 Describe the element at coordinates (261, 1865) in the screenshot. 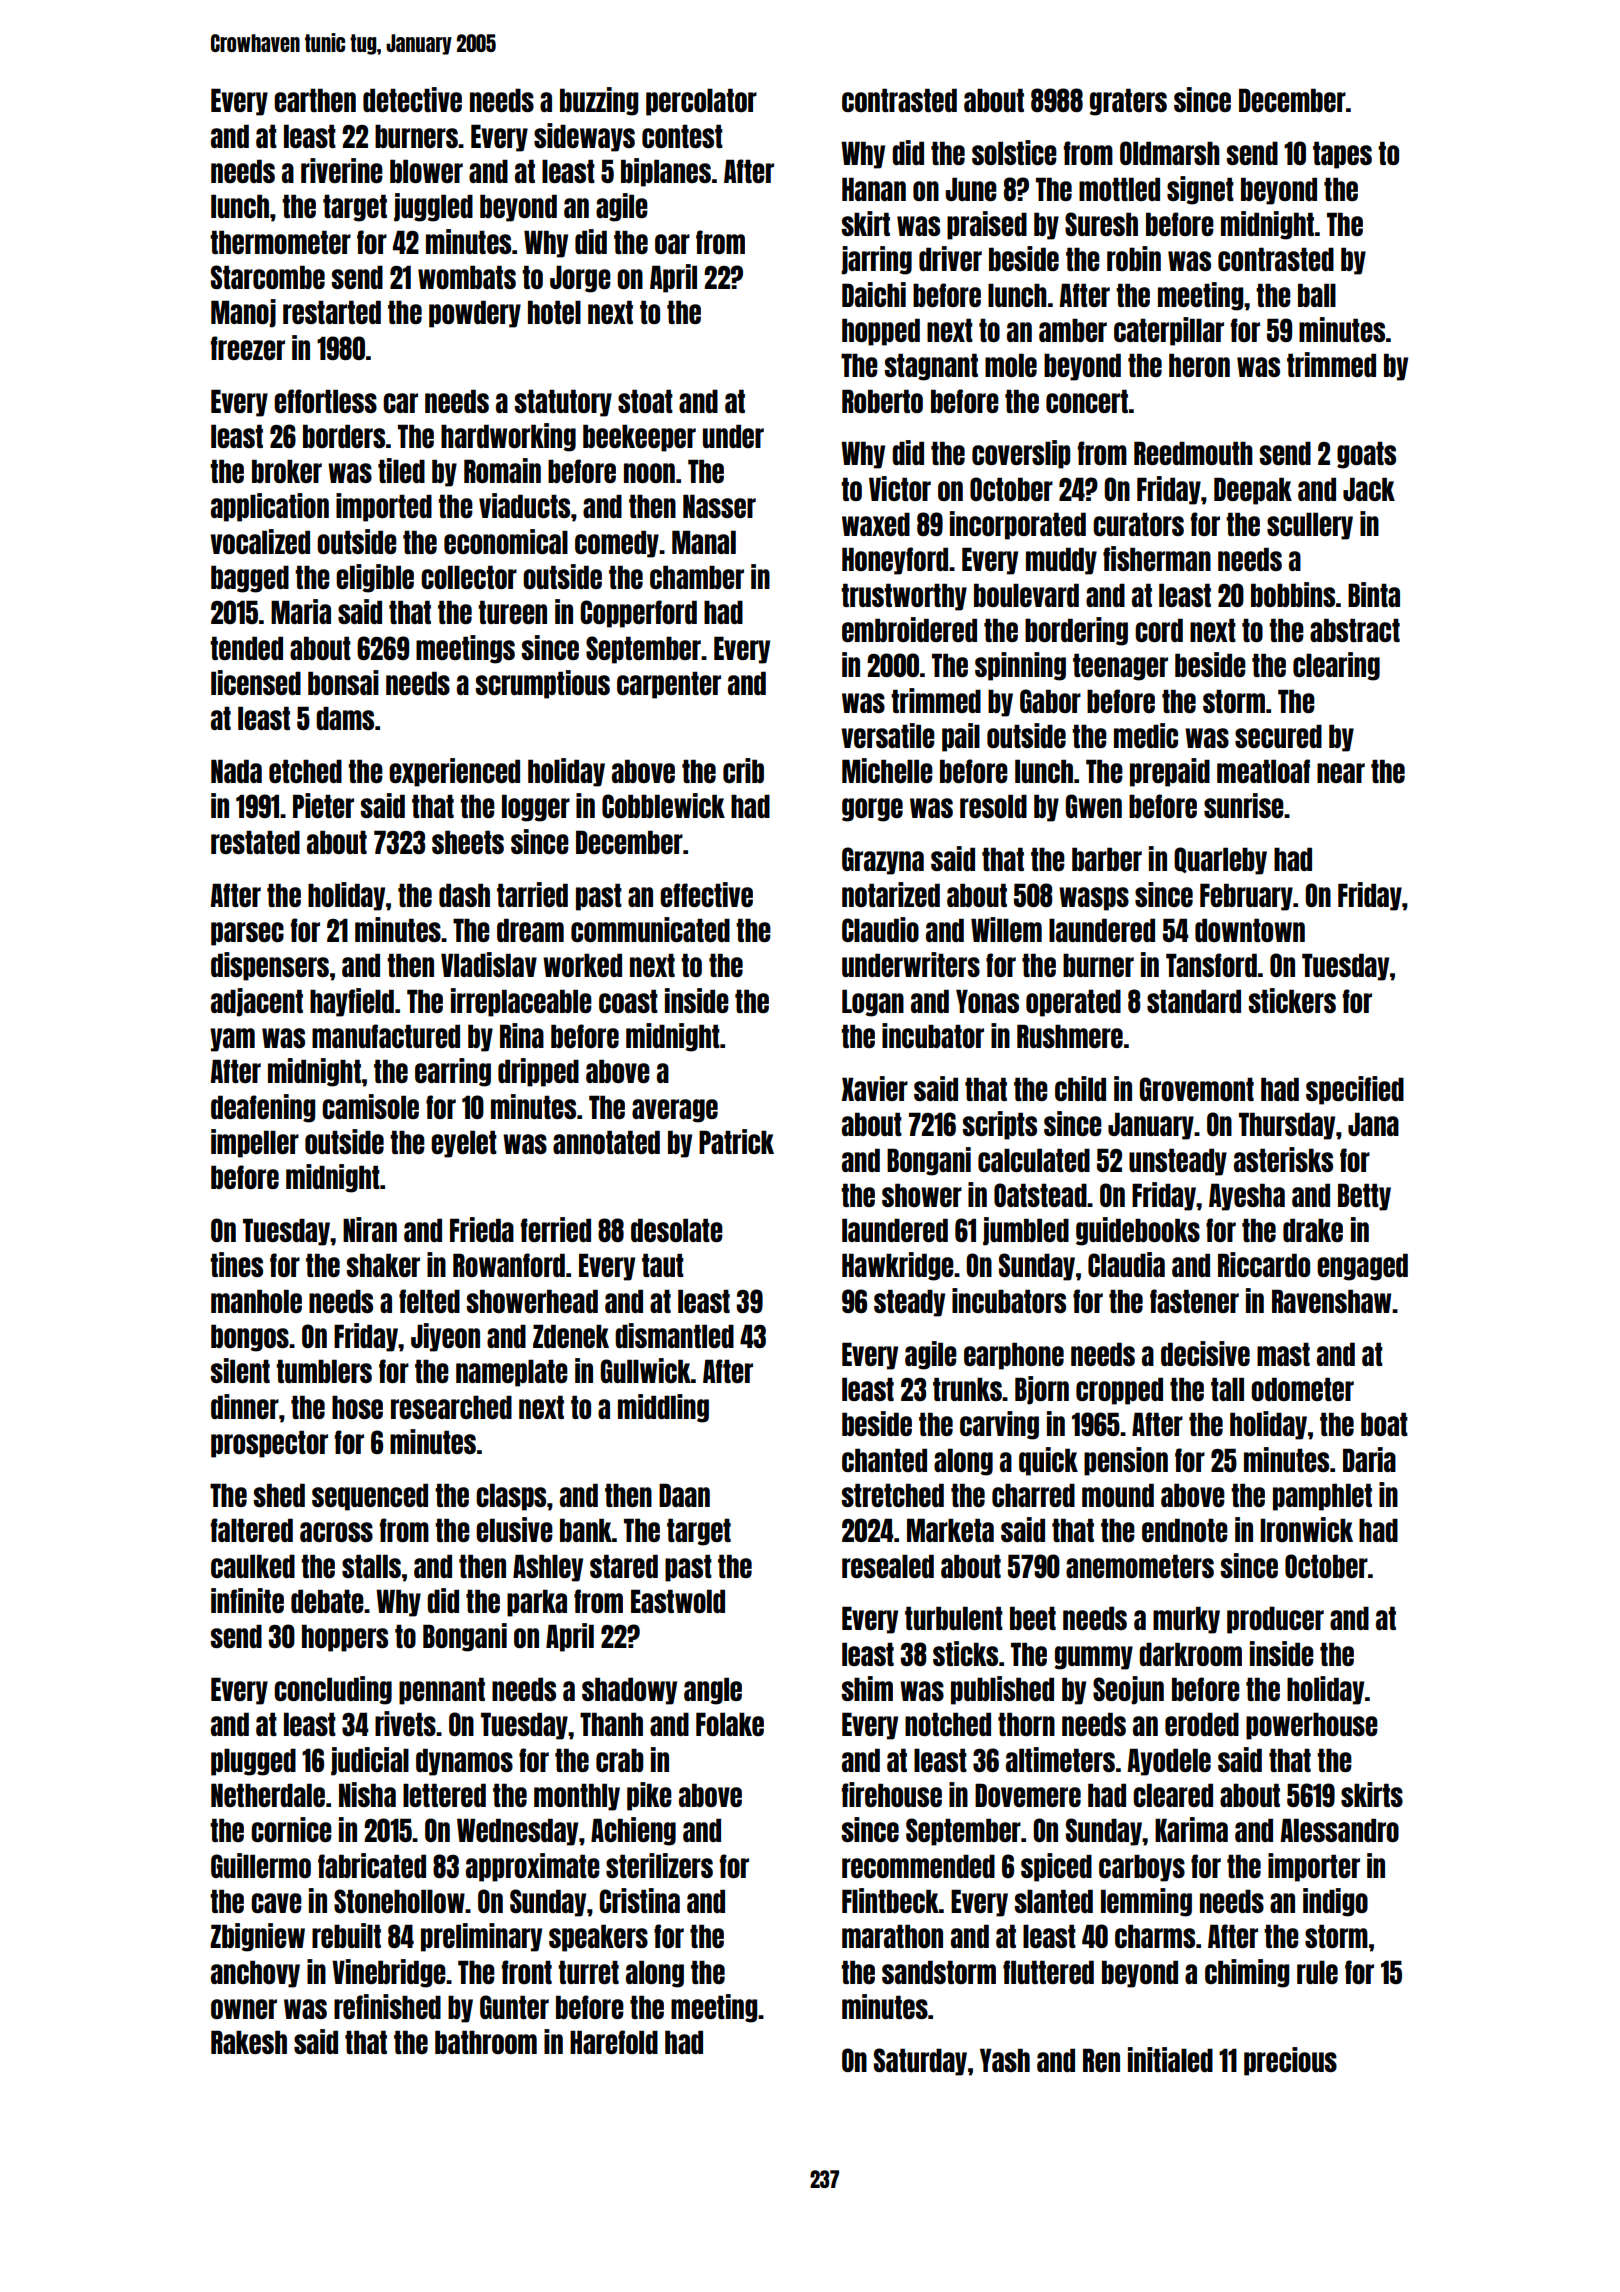

I see `Guillermo` at that location.
